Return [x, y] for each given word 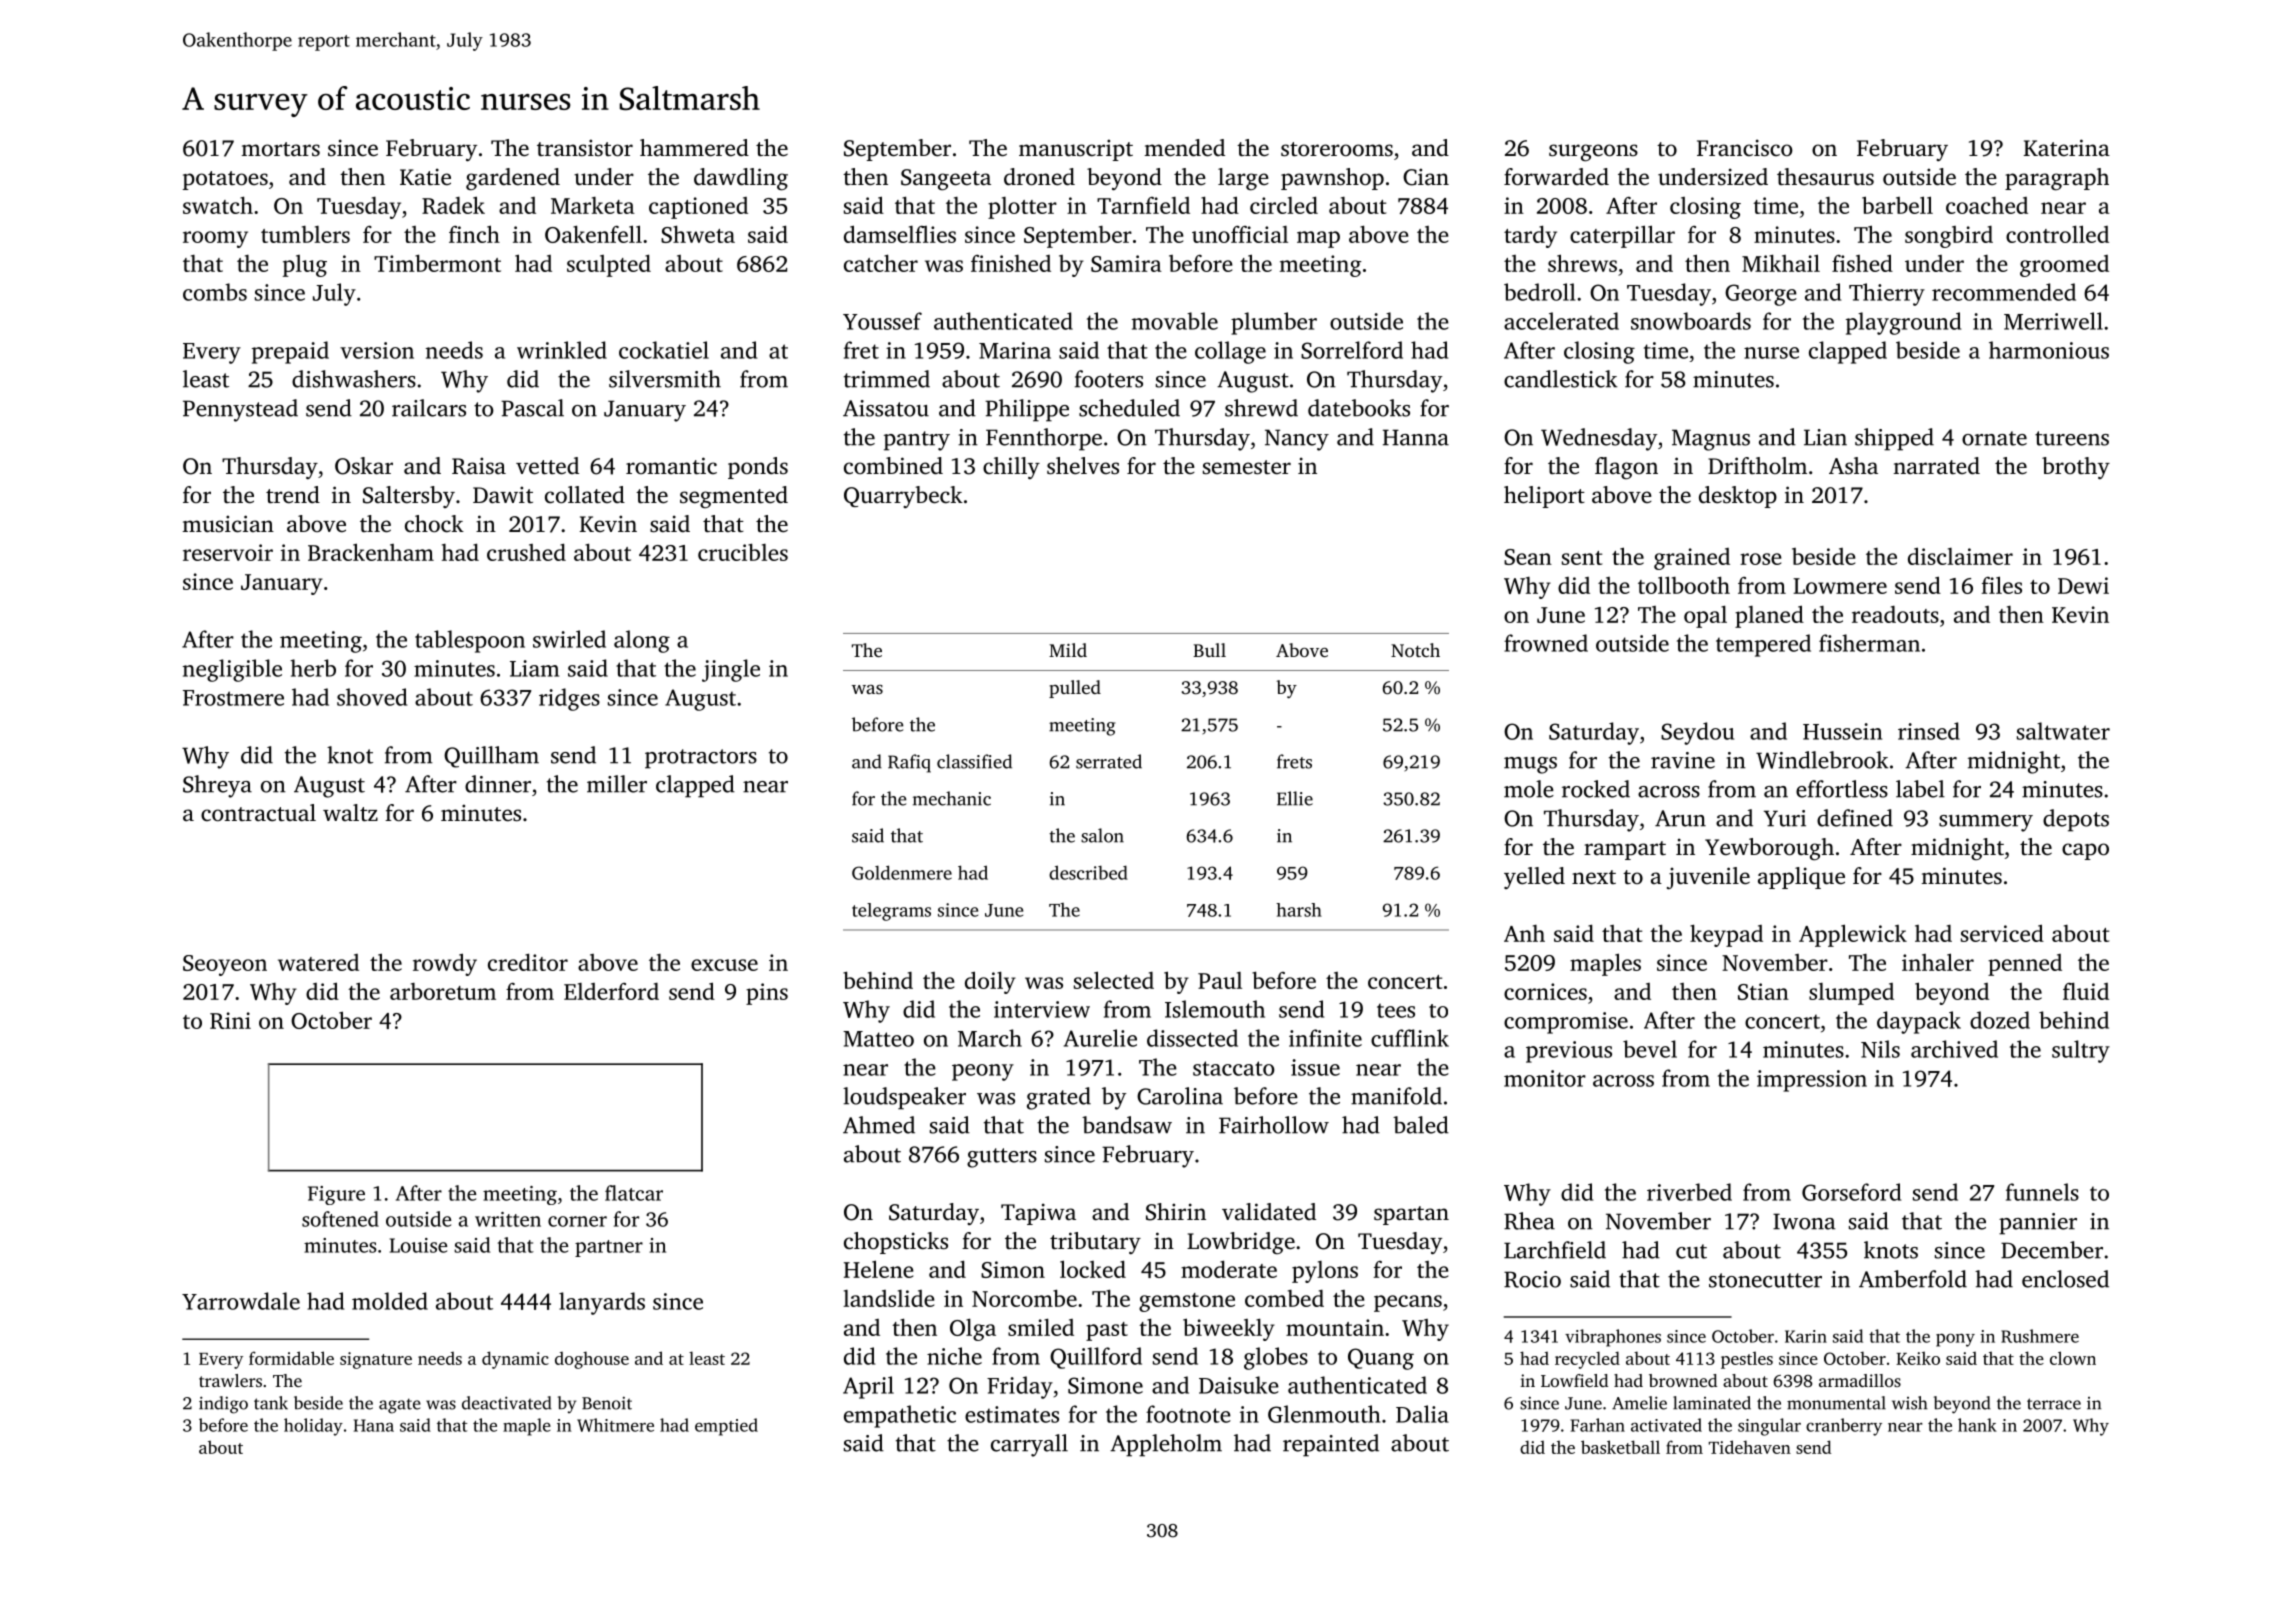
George [1761, 295]
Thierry [1887, 294]
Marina [1015, 350]
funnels [2042, 1192]
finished [1011, 263]
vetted [547, 466]
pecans [1408, 1303]
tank [271, 1403]
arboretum [443, 991]
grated [1059, 1098]
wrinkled [562, 350]
